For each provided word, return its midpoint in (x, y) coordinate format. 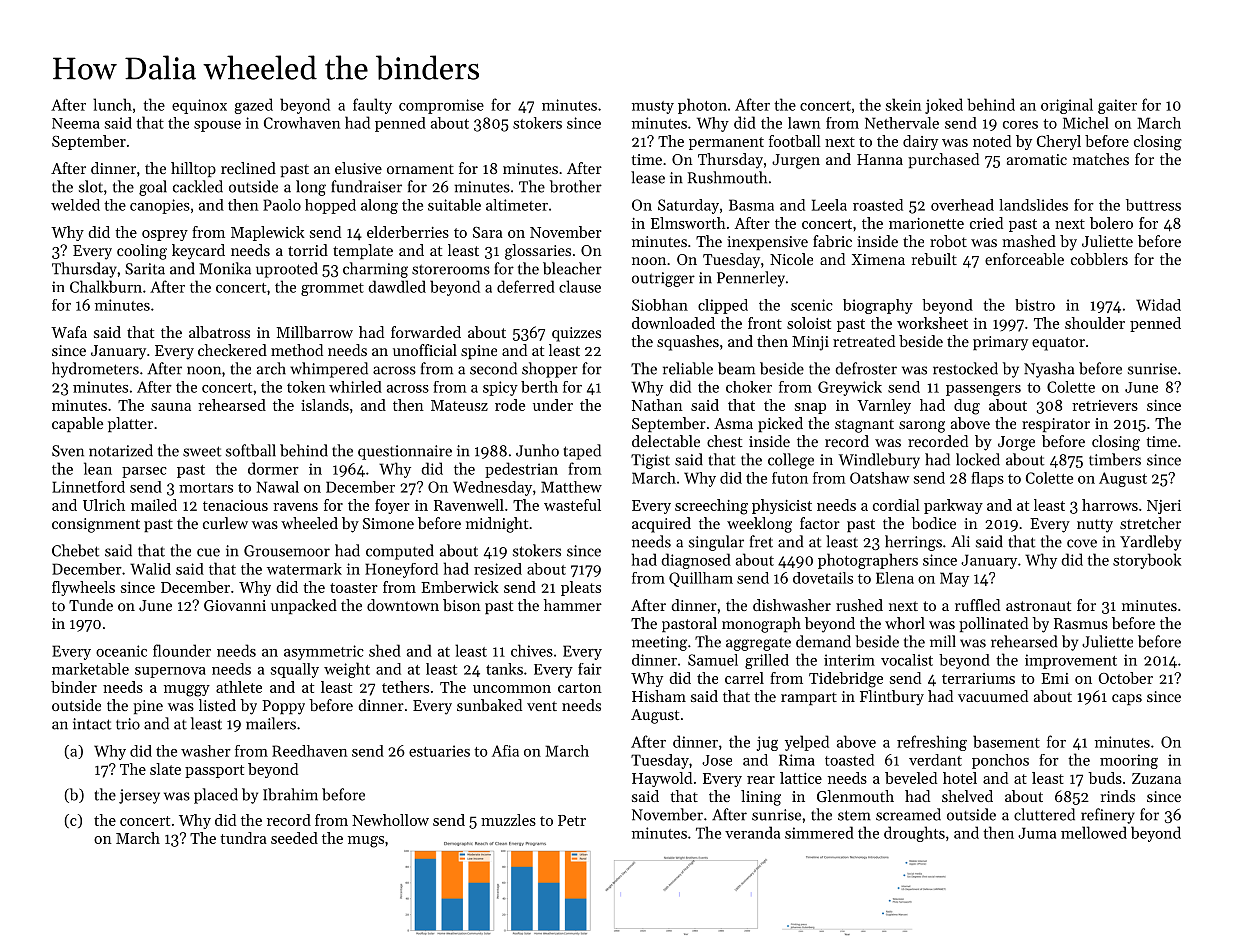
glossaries (538, 252)
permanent (726, 143)
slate (165, 769)
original (1067, 106)
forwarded (426, 332)
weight (347, 670)
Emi (1055, 678)
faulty (372, 106)
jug (767, 743)
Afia (505, 751)
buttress (1153, 205)
